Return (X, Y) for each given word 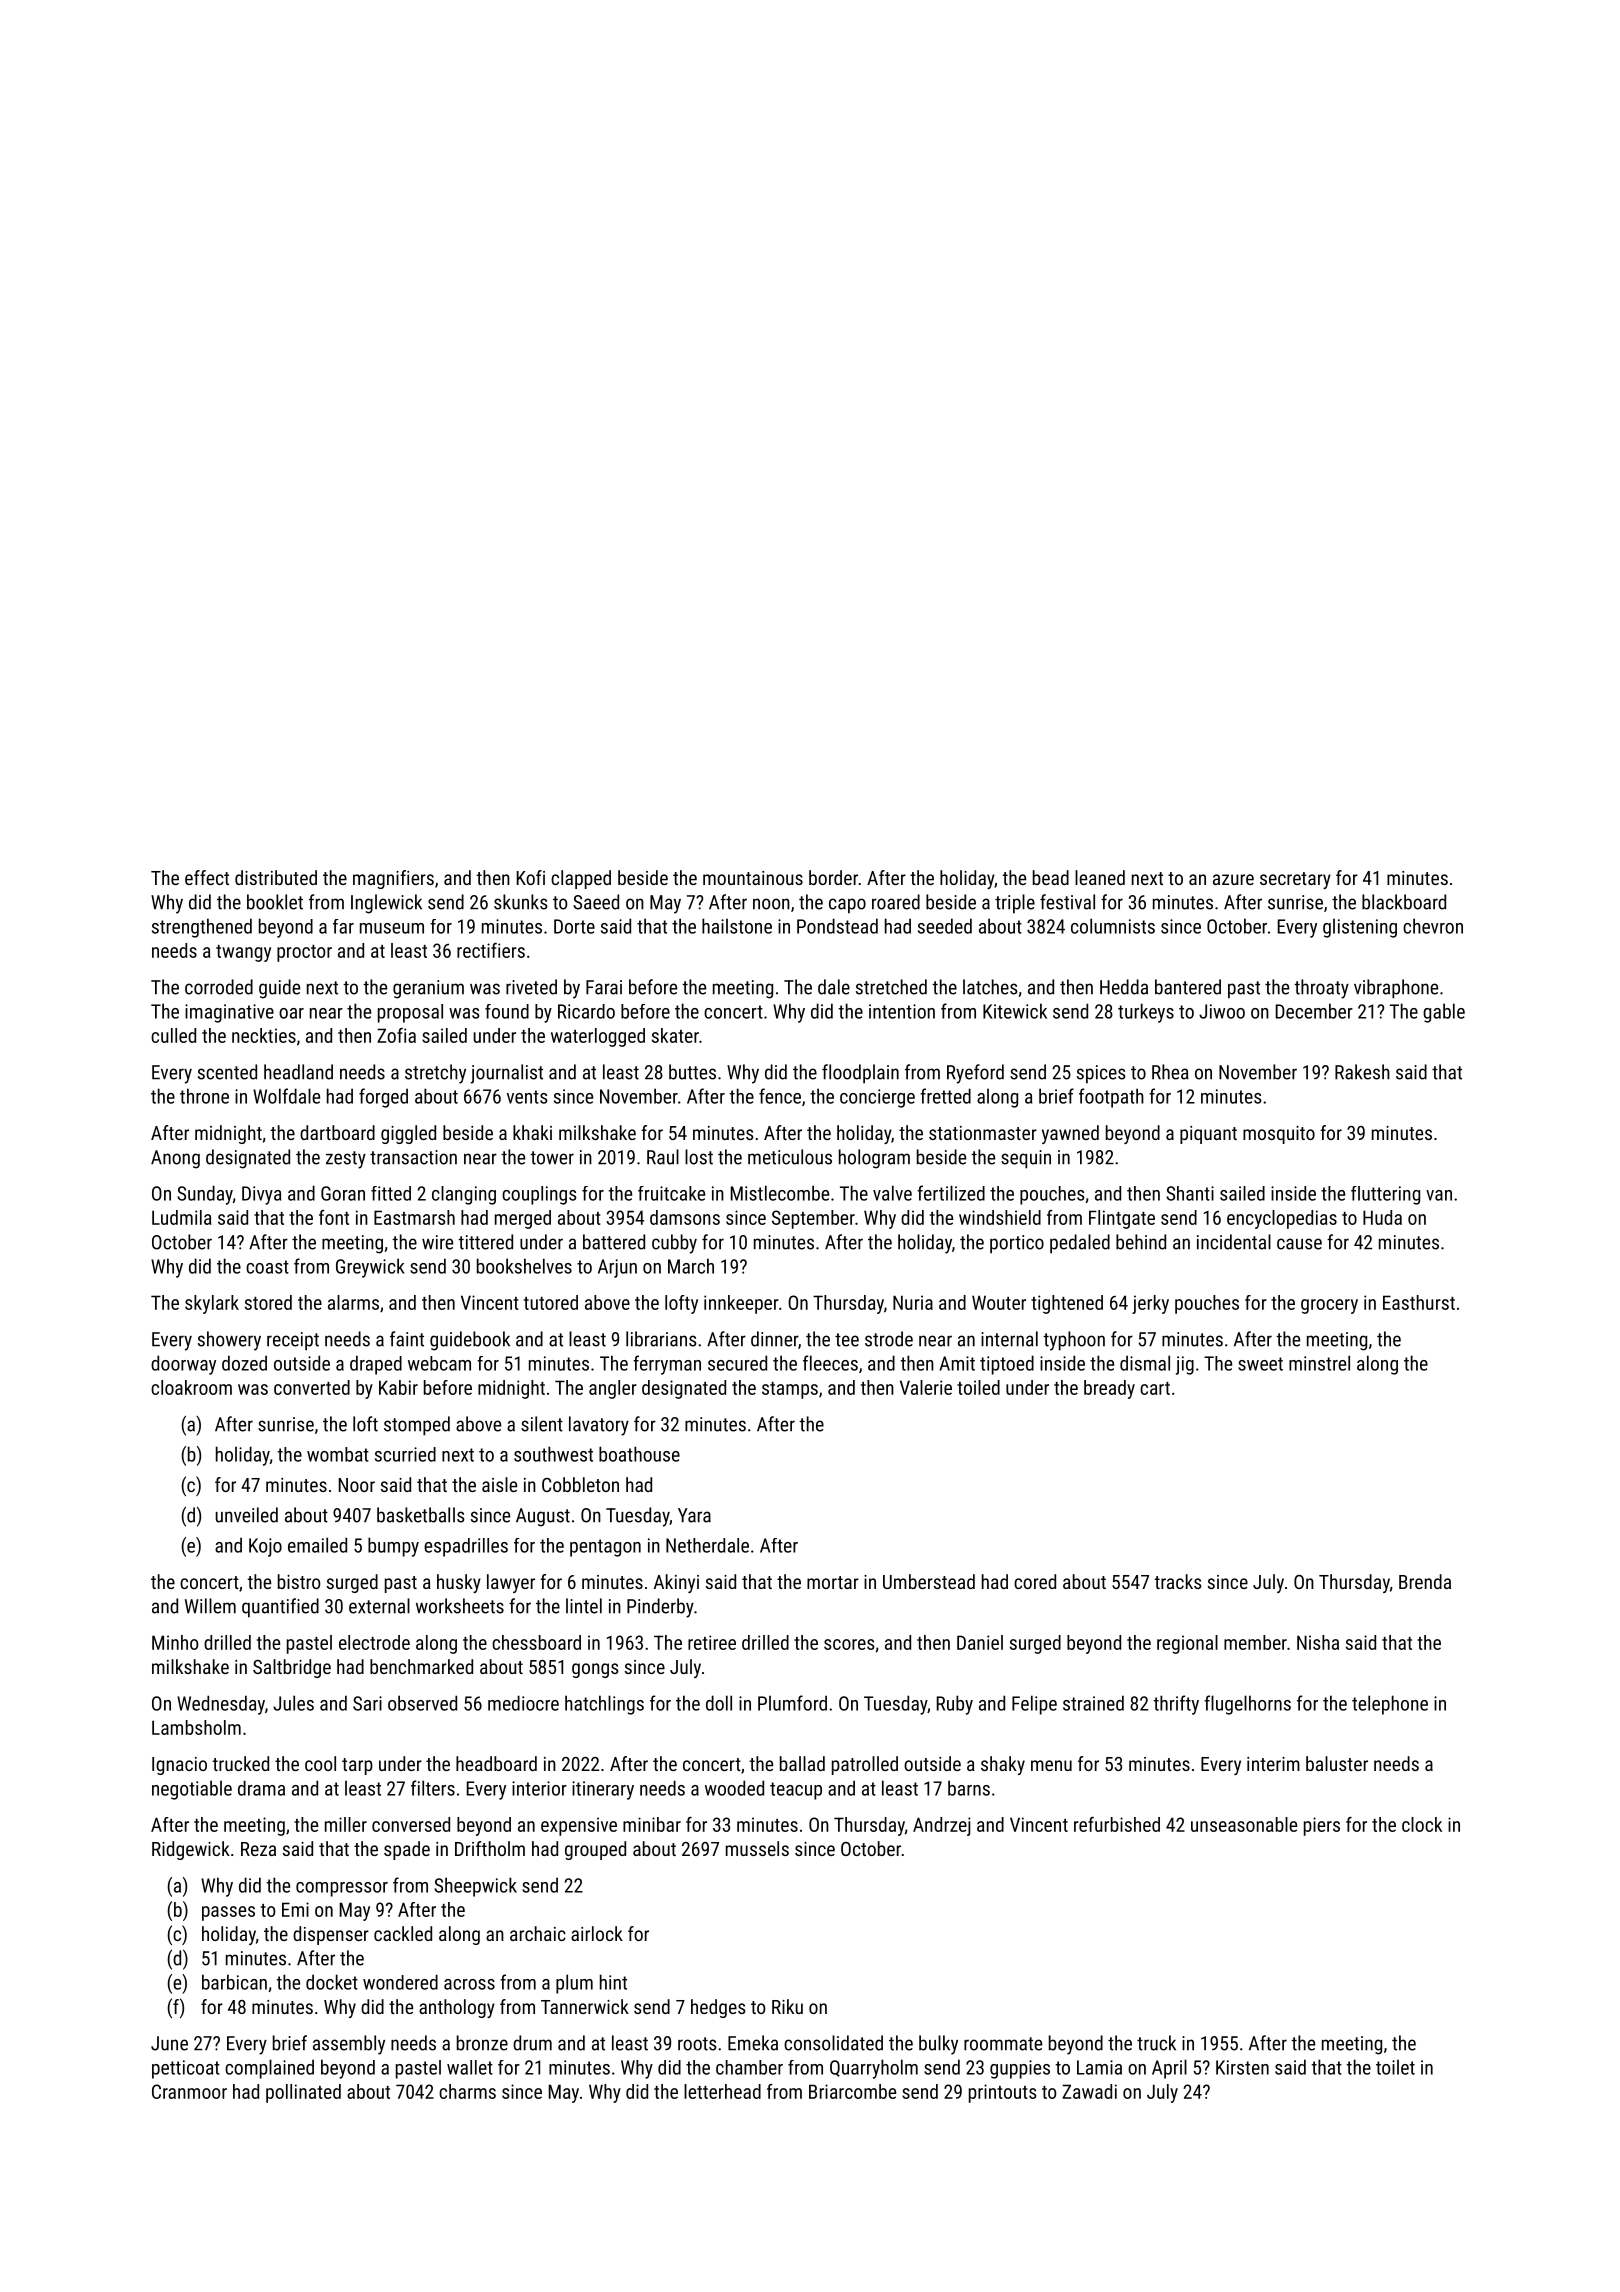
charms (467, 2091)
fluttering (1385, 1195)
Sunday (205, 1195)
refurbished (1117, 1824)
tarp (357, 1766)
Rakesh (1362, 1072)
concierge (877, 1098)
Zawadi (1089, 2091)
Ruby (955, 1705)
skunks (521, 902)
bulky (938, 2045)
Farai (604, 987)
